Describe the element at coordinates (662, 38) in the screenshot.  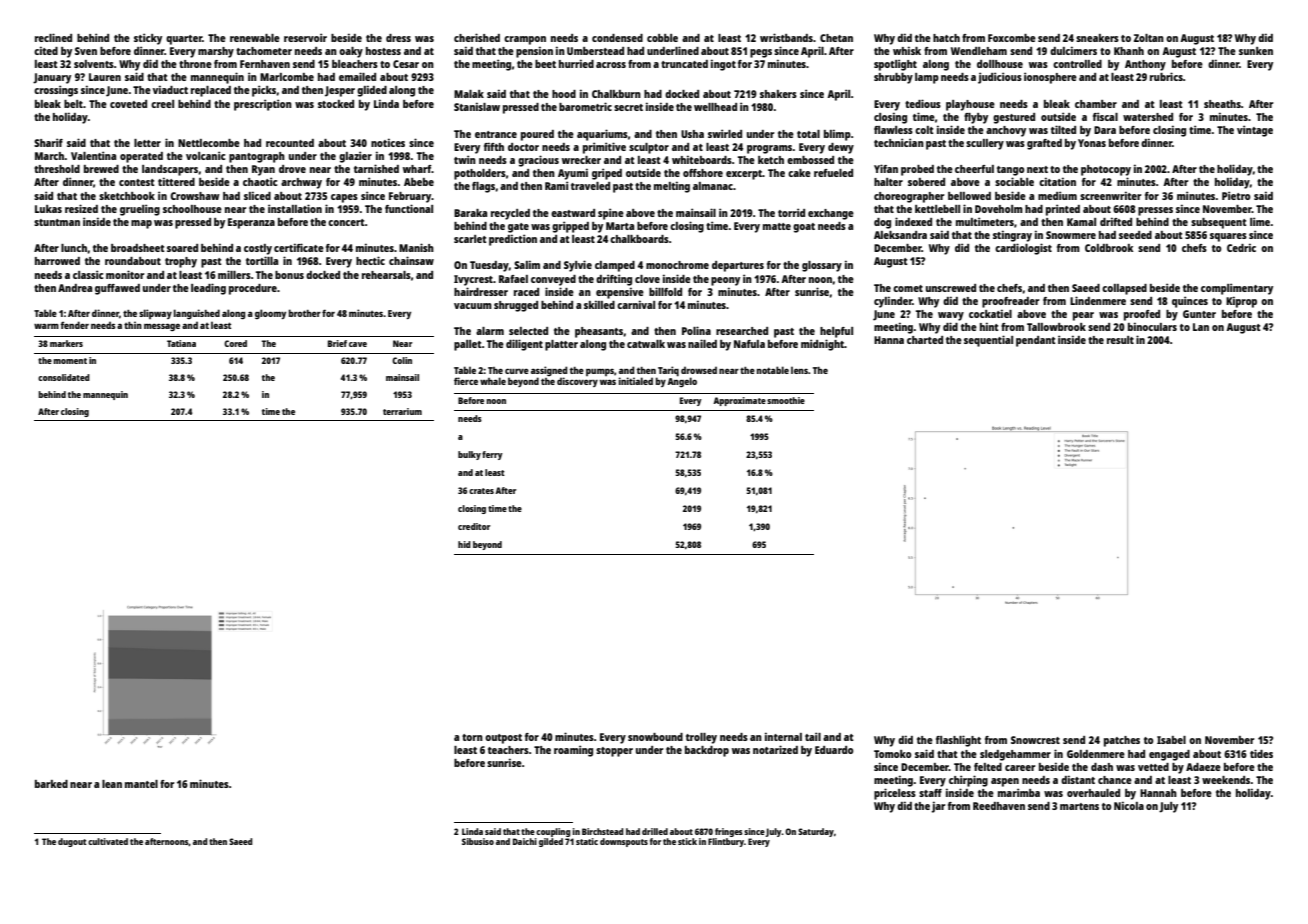
I see `cobble` at that location.
